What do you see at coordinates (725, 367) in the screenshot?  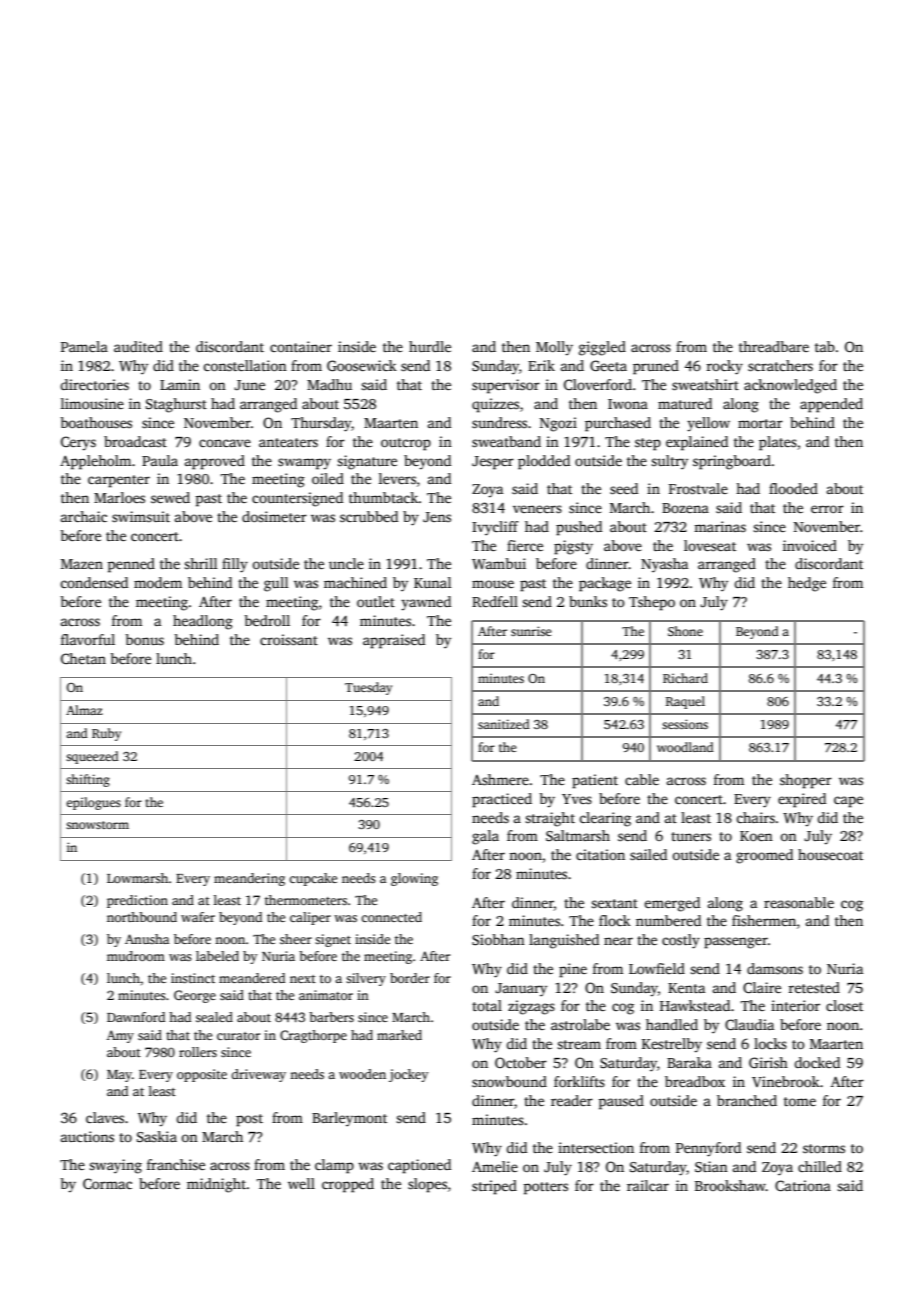 I see `rocky` at bounding box center [725, 367].
